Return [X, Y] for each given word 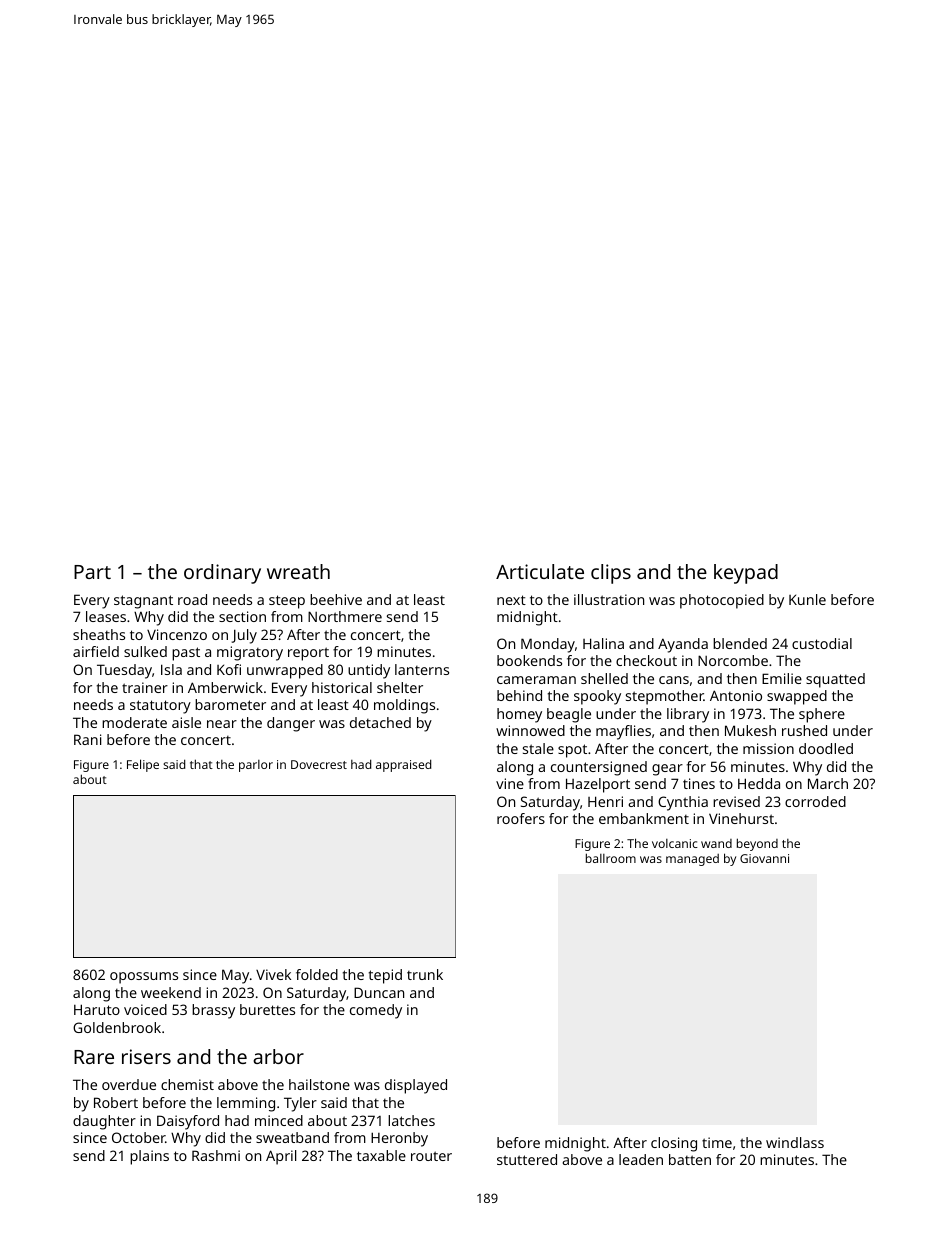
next [511, 600]
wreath [298, 571]
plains [149, 1157]
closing [674, 1144]
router [431, 1156]
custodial [822, 643]
